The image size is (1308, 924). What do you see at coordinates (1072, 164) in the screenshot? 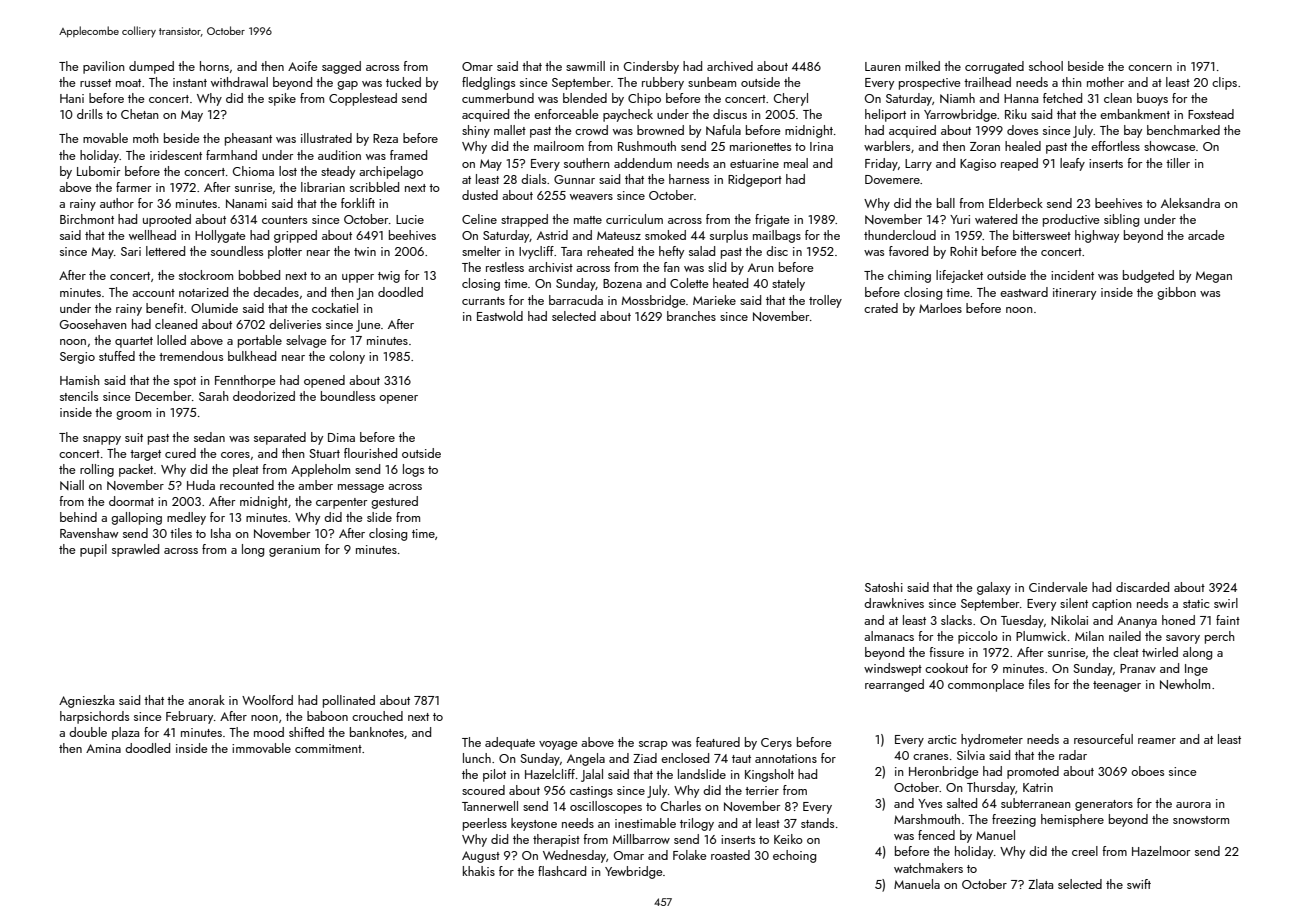
I see `leafy` at bounding box center [1072, 164].
